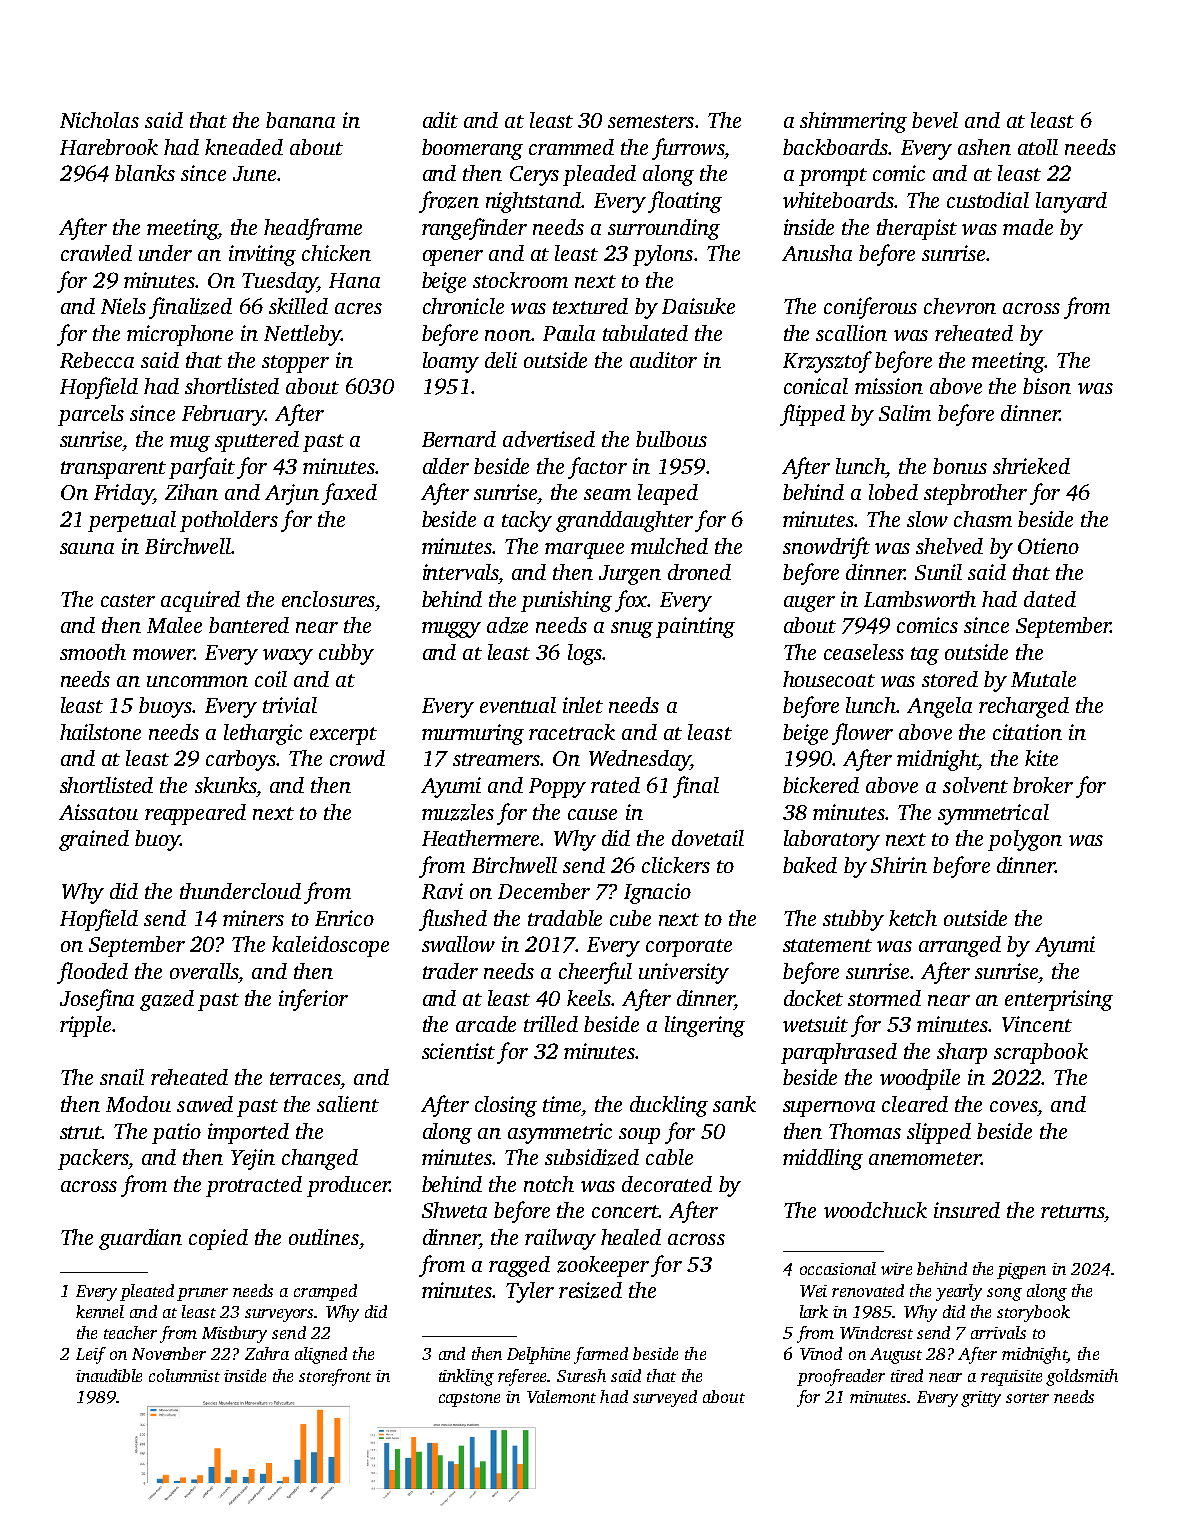  Describe the element at coordinates (665, 1398) in the screenshot. I see `surveyed` at that location.
